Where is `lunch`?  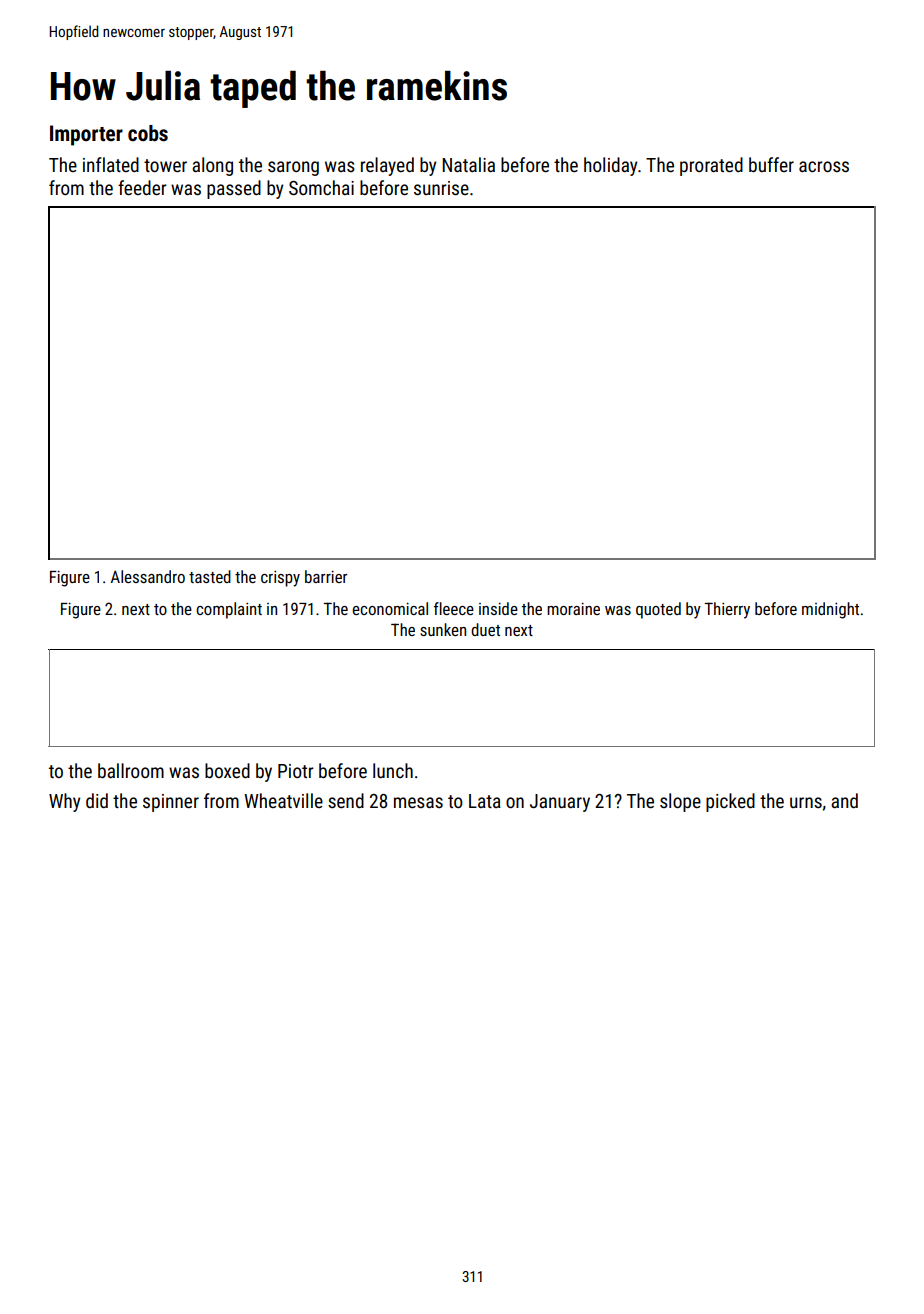
lunch is located at coordinates (393, 770).
